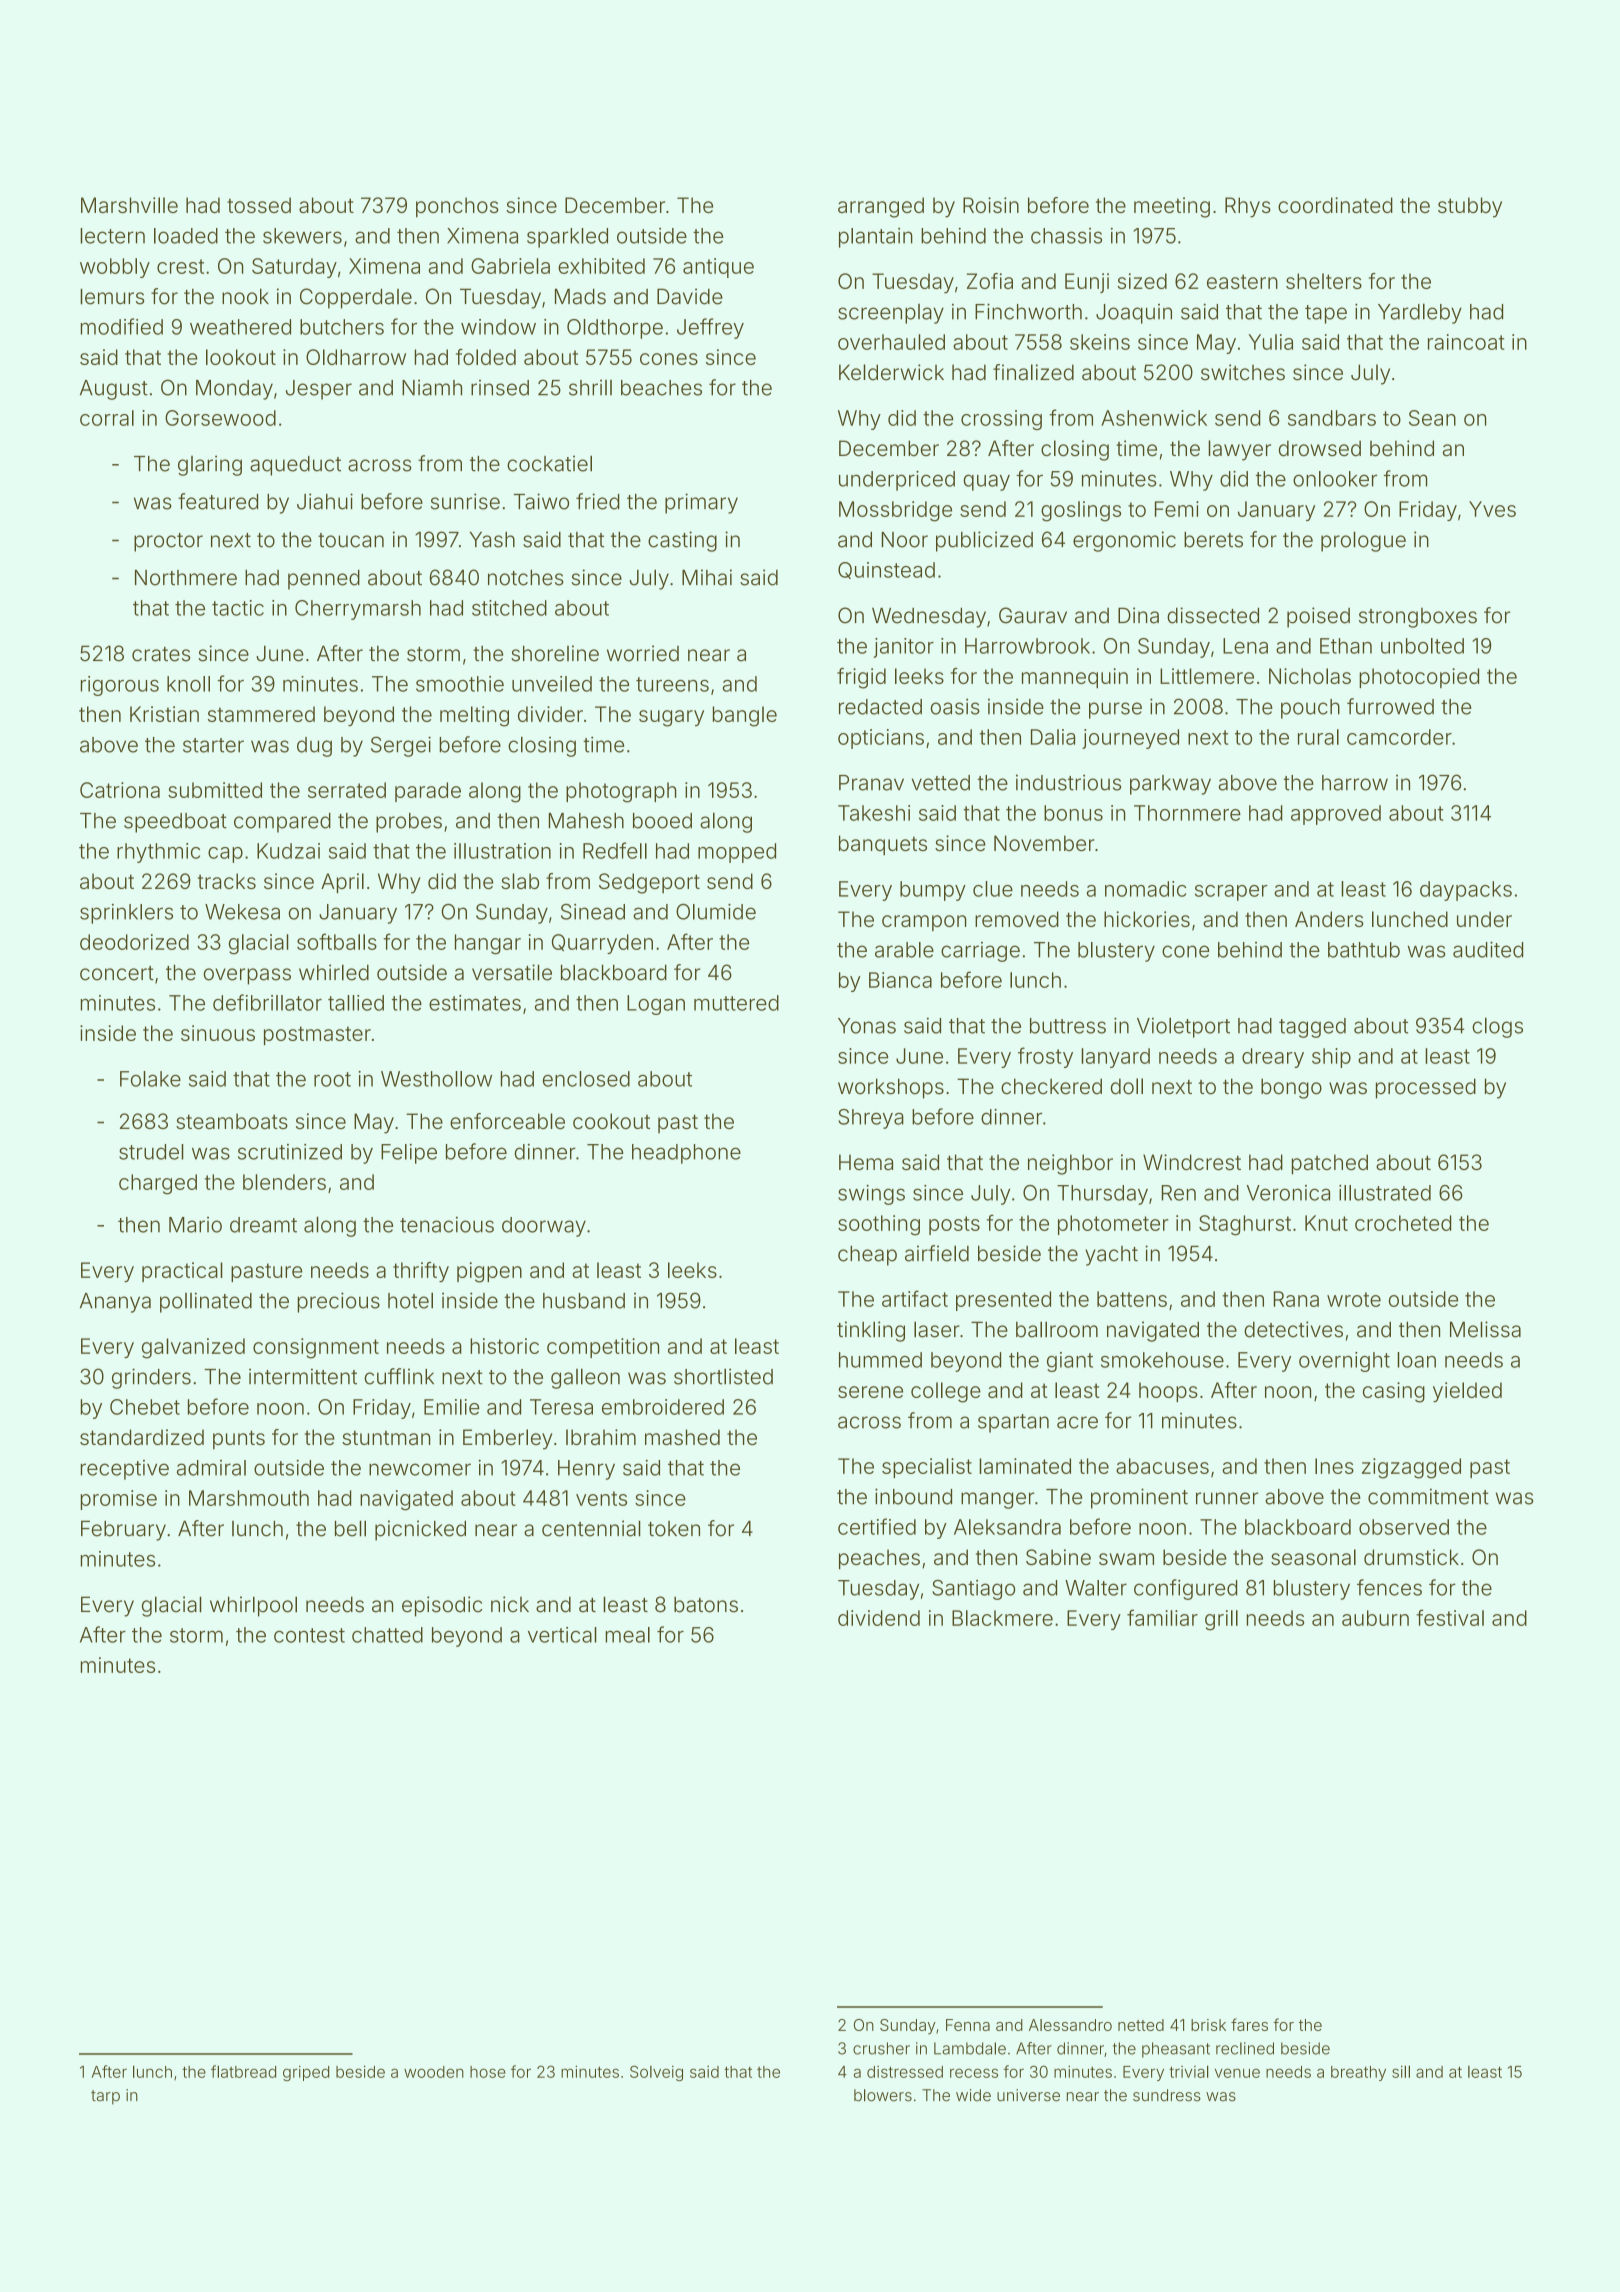 Image resolution: width=1620 pixels, height=2292 pixels. What do you see at coordinates (991, 205) in the screenshot?
I see `Roisin` at bounding box center [991, 205].
